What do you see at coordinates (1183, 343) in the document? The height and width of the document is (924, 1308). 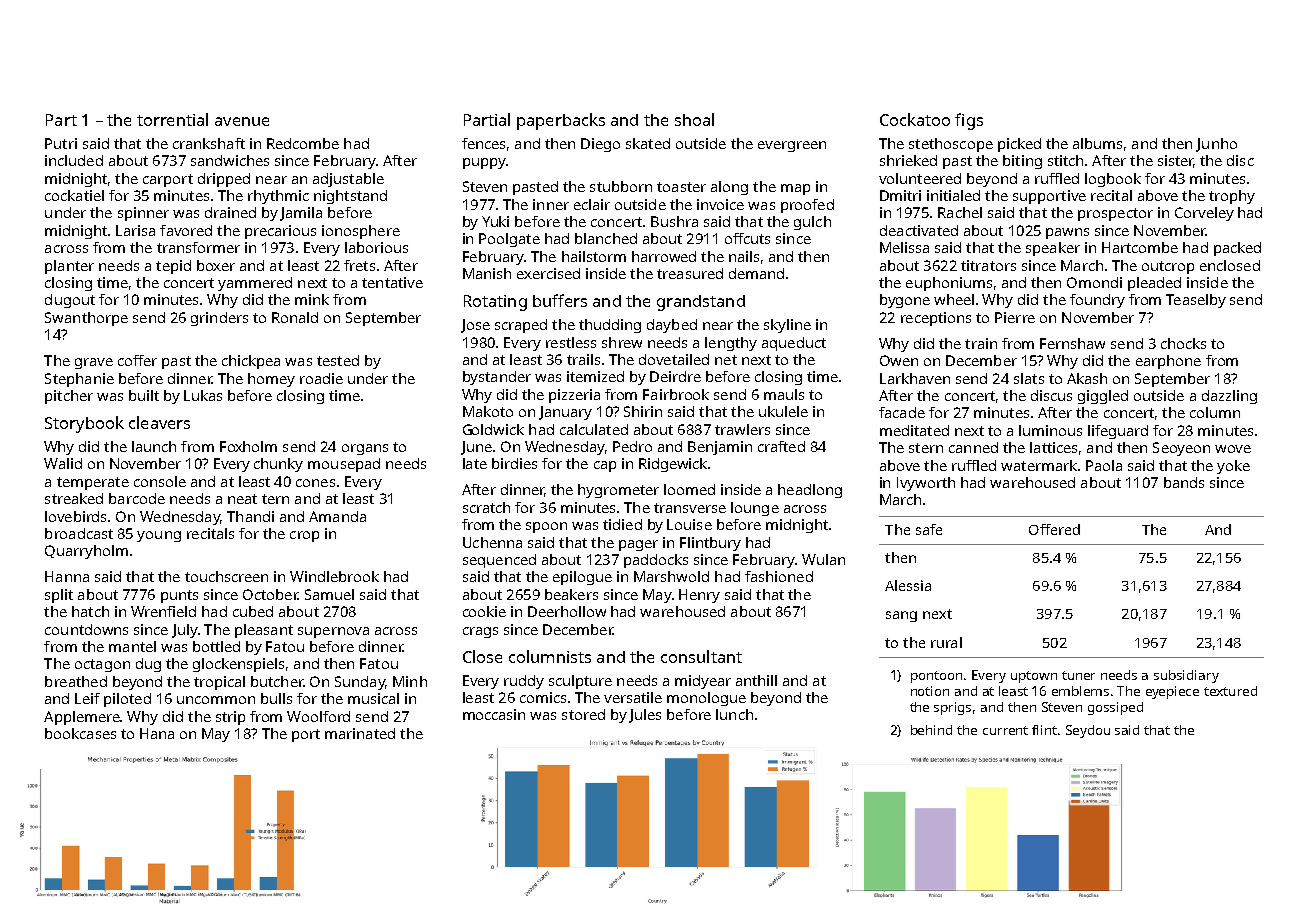 I see `chocks` at bounding box center [1183, 343].
